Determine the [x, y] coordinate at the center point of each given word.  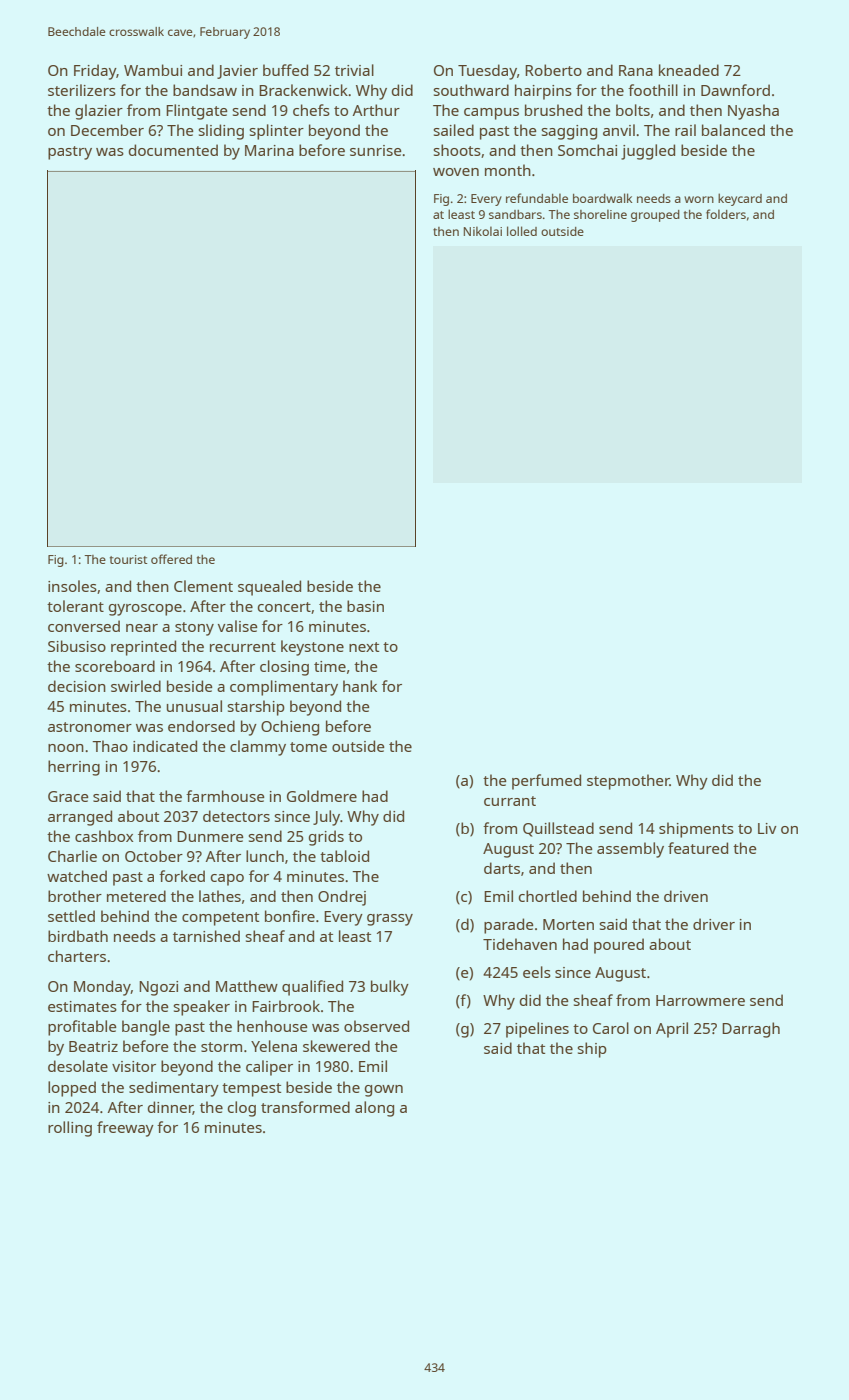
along [374, 1109]
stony [194, 629]
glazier [99, 112]
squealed [269, 588]
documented [173, 150]
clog [242, 1109]
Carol [611, 1028]
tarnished [206, 936]
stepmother [628, 782]
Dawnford [735, 90]
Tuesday [487, 72]
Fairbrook [286, 1006]
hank [360, 686]
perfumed [546, 782]
